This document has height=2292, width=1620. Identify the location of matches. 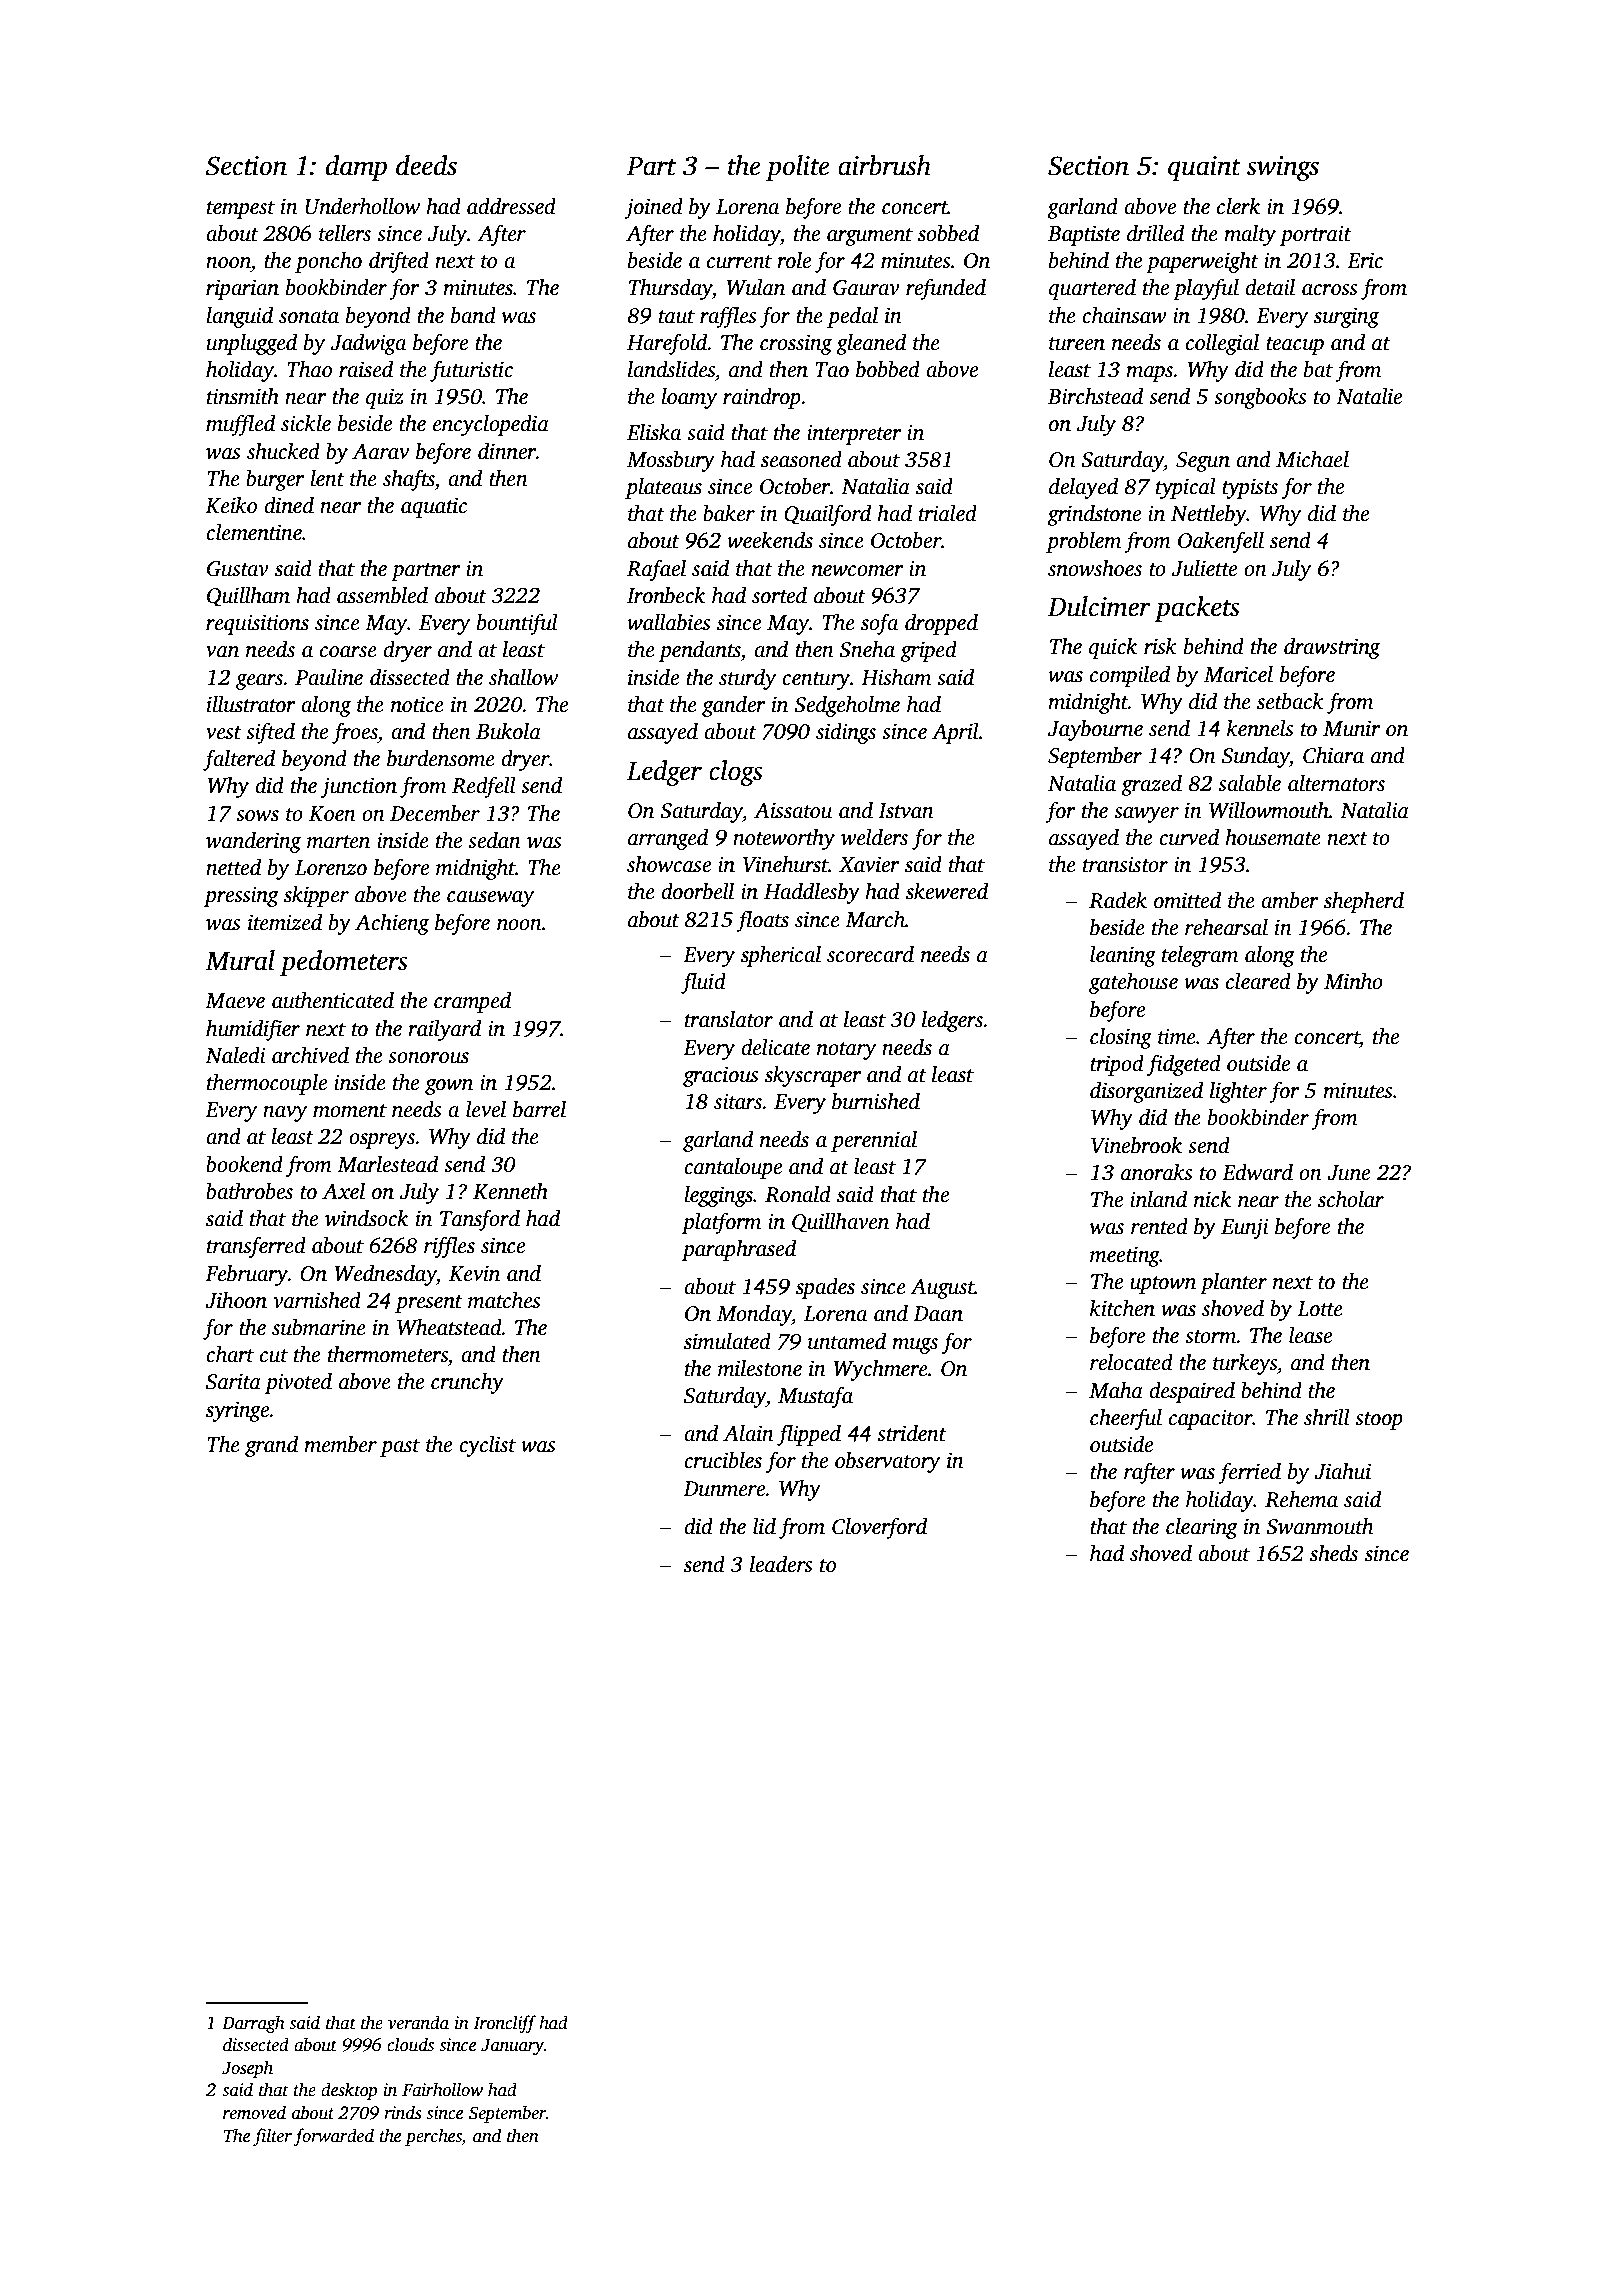
(504, 1300).
